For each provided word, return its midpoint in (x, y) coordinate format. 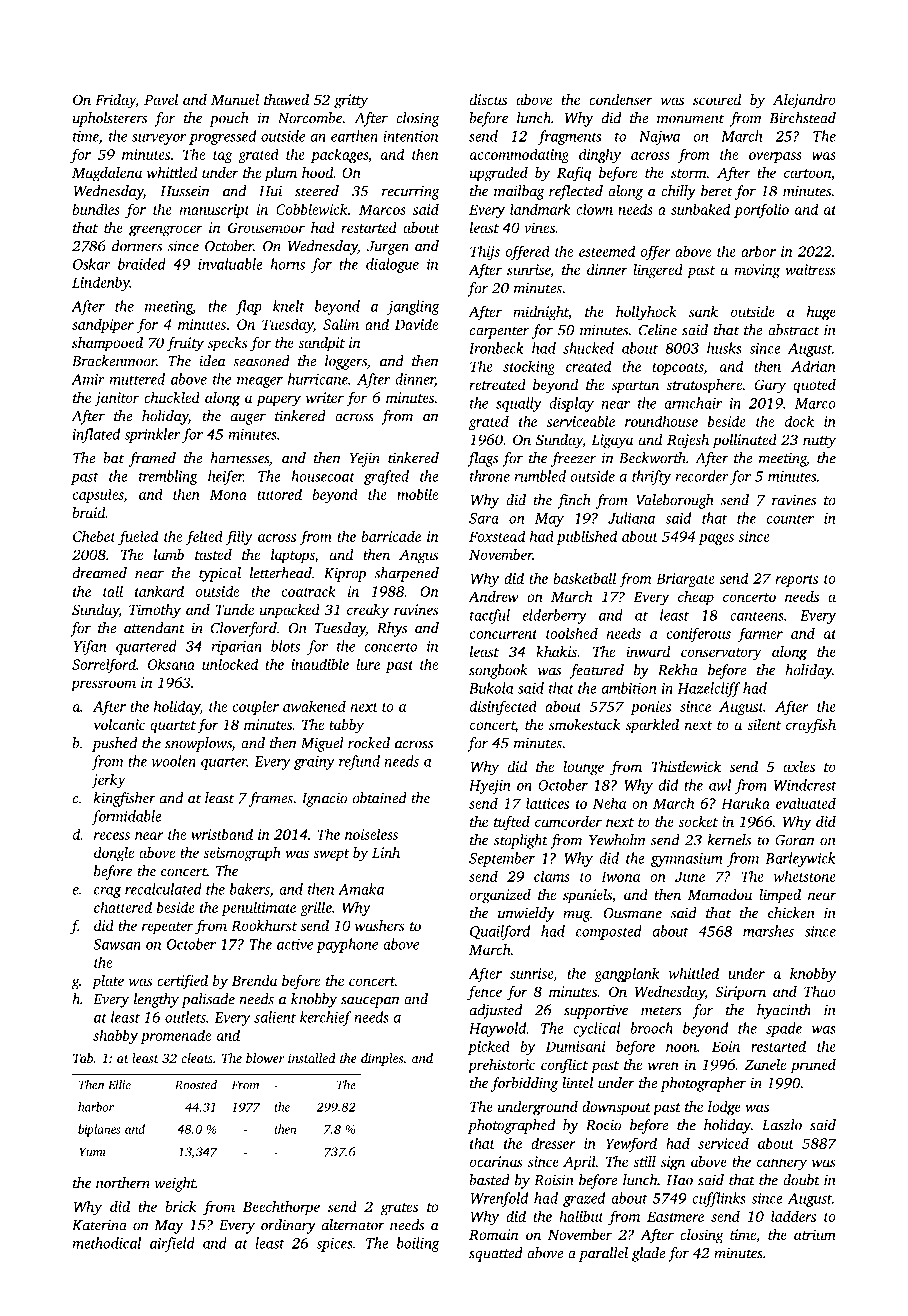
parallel (603, 1254)
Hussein (185, 191)
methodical (106, 1243)
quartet (173, 727)
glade (649, 1254)
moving (757, 271)
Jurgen (388, 248)
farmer (760, 634)
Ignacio (324, 800)
